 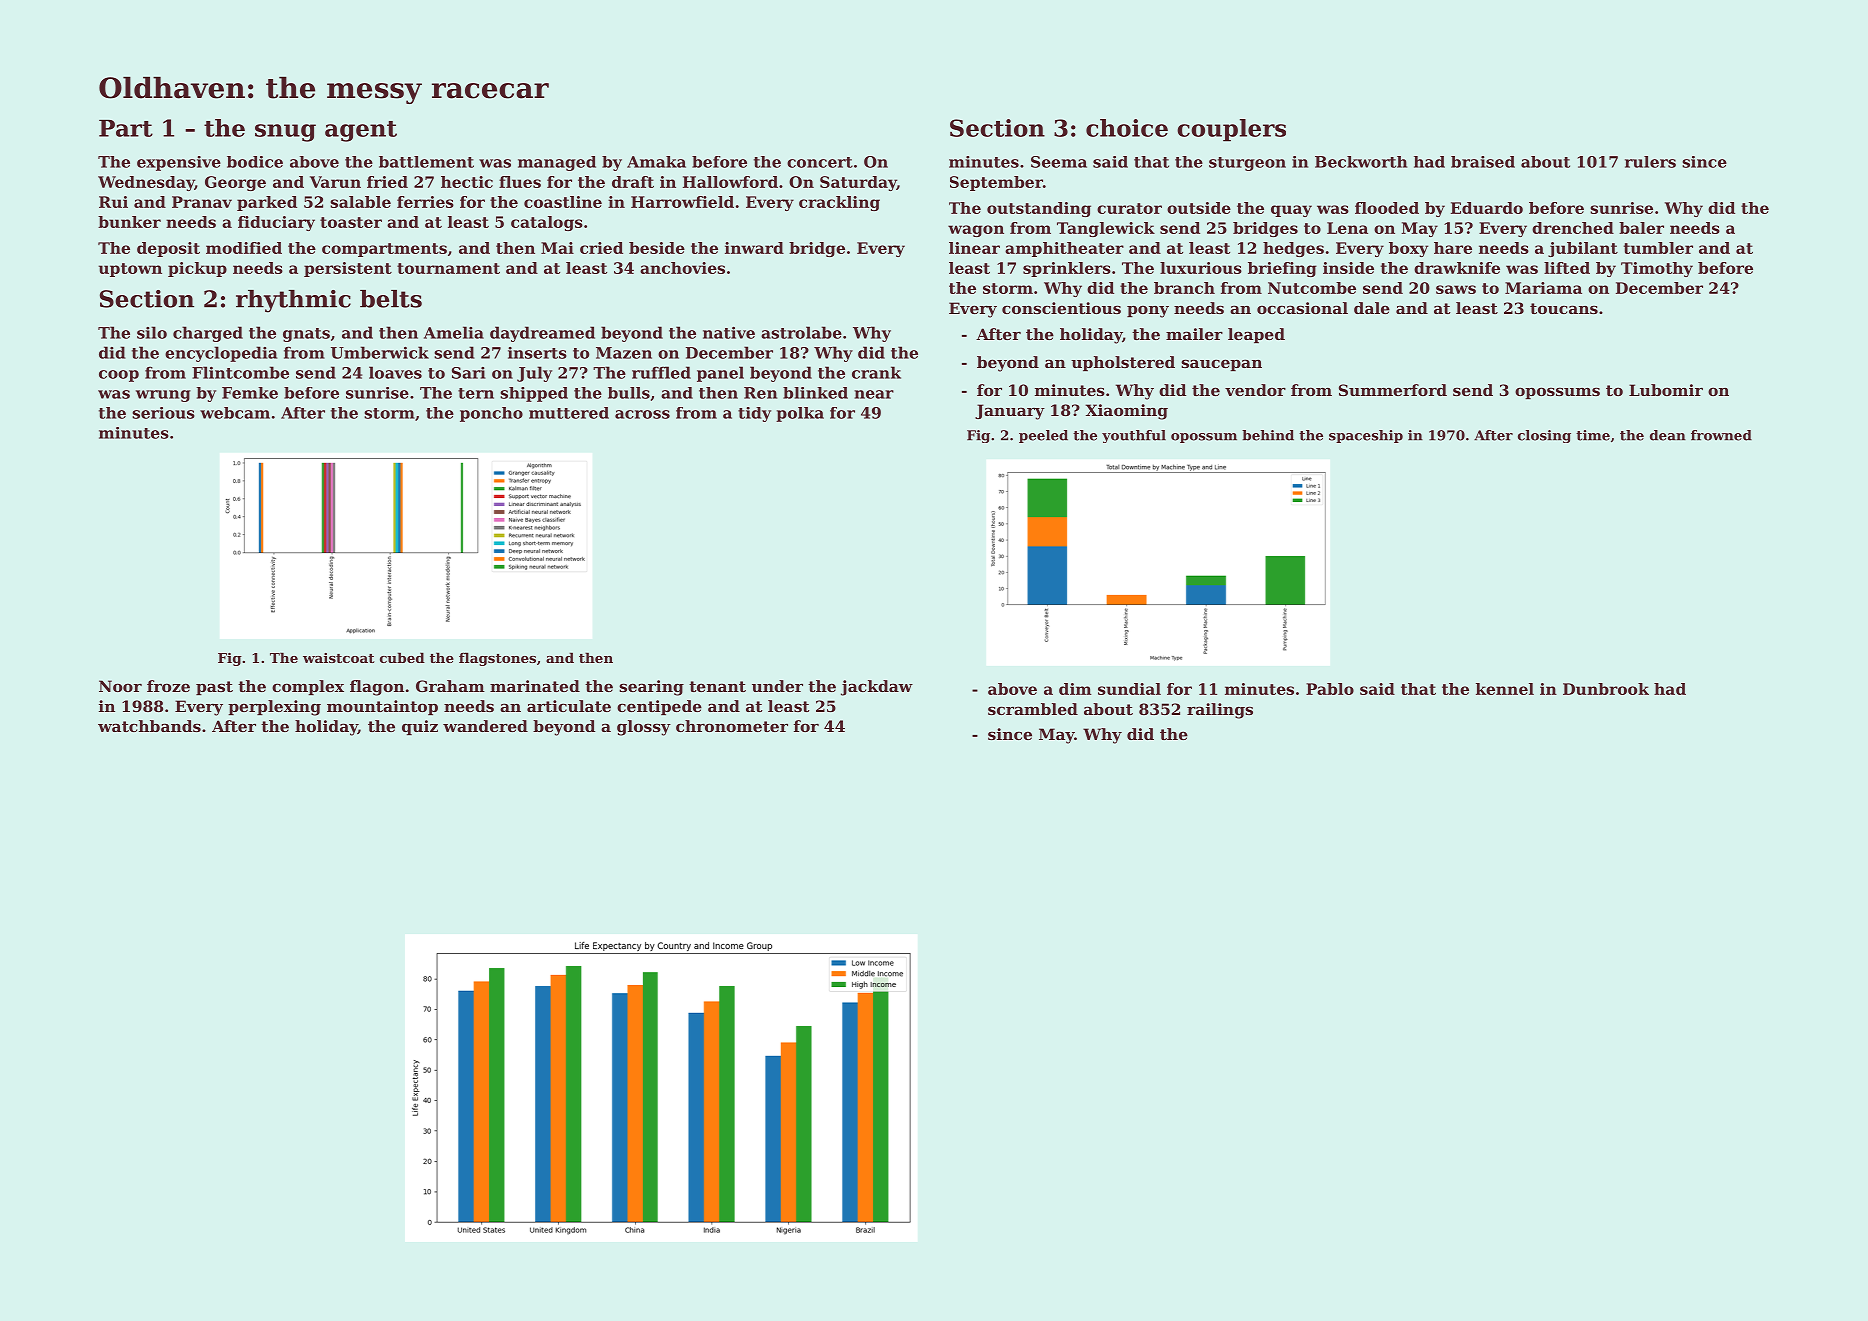 I want to click on jackdaw, so click(x=877, y=688).
